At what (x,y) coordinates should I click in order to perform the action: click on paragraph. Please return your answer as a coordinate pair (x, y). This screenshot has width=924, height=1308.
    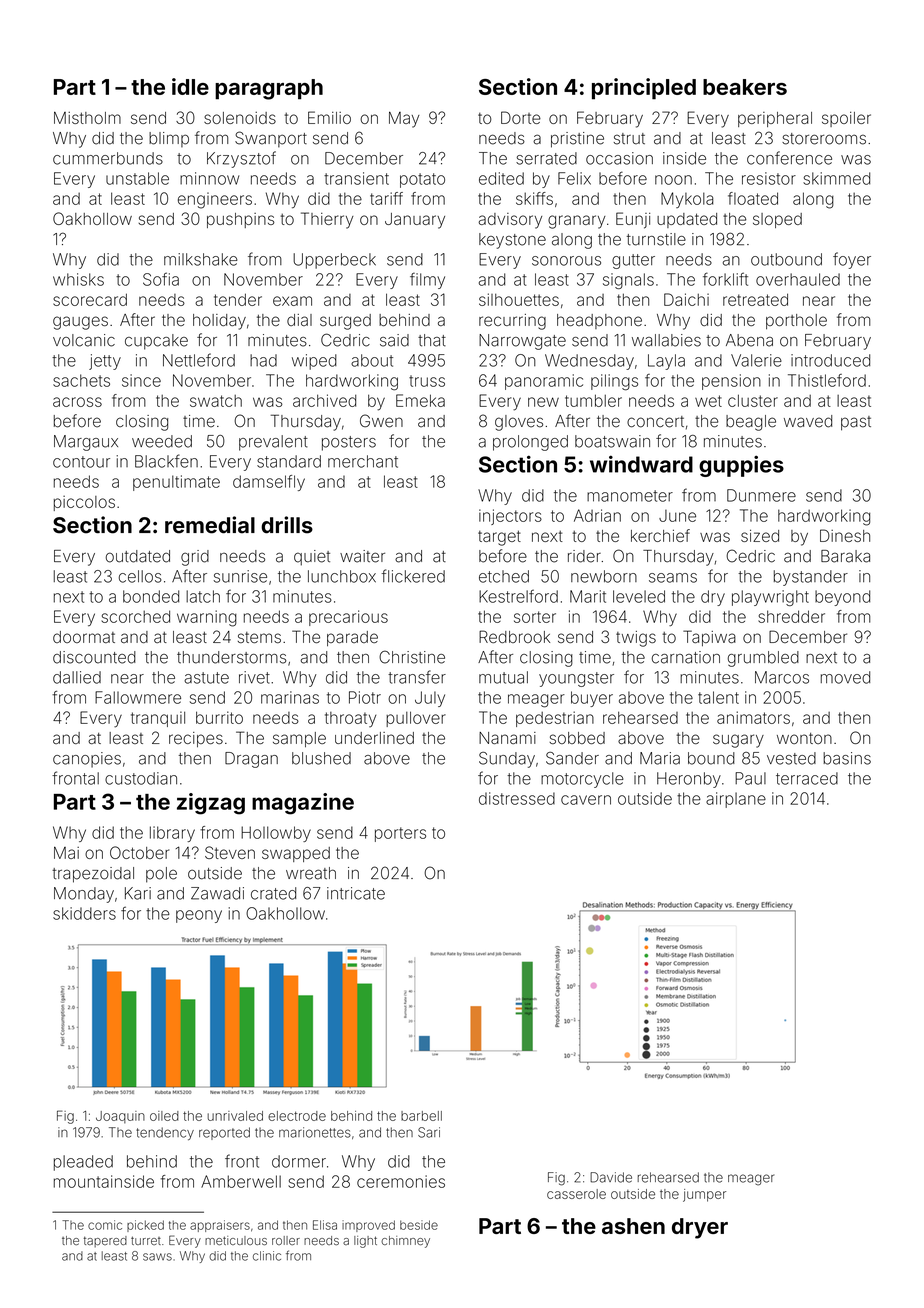
    Looking at the image, I should click on (269, 89).
